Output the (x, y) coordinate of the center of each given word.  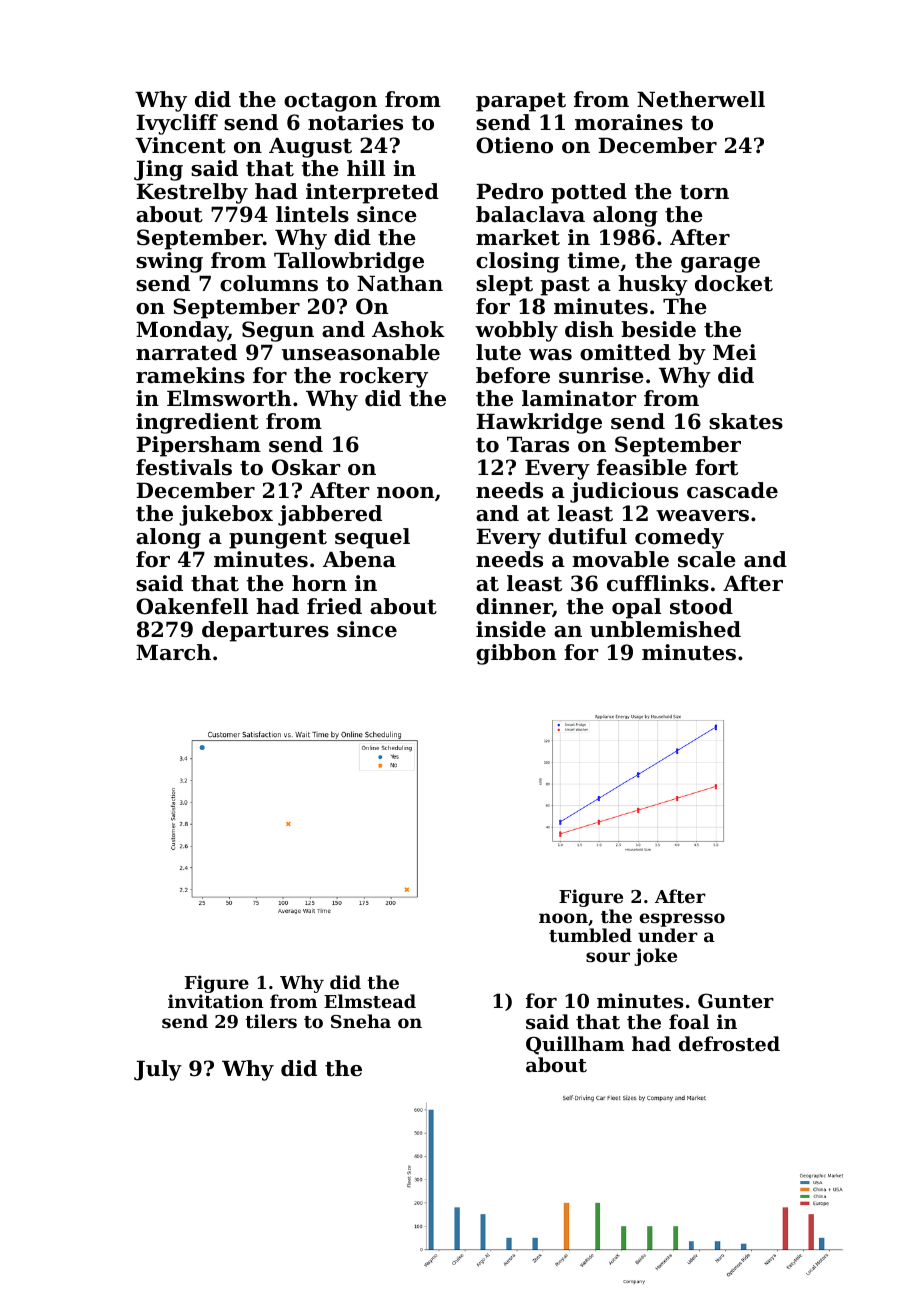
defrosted (729, 1044)
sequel (372, 538)
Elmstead (370, 1001)
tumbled (590, 935)
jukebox (226, 515)
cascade (732, 490)
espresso (682, 920)
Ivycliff (177, 124)
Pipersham (198, 446)
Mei (734, 352)
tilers (271, 1021)
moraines (629, 122)
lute (498, 352)
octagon (330, 102)
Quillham (575, 1045)
